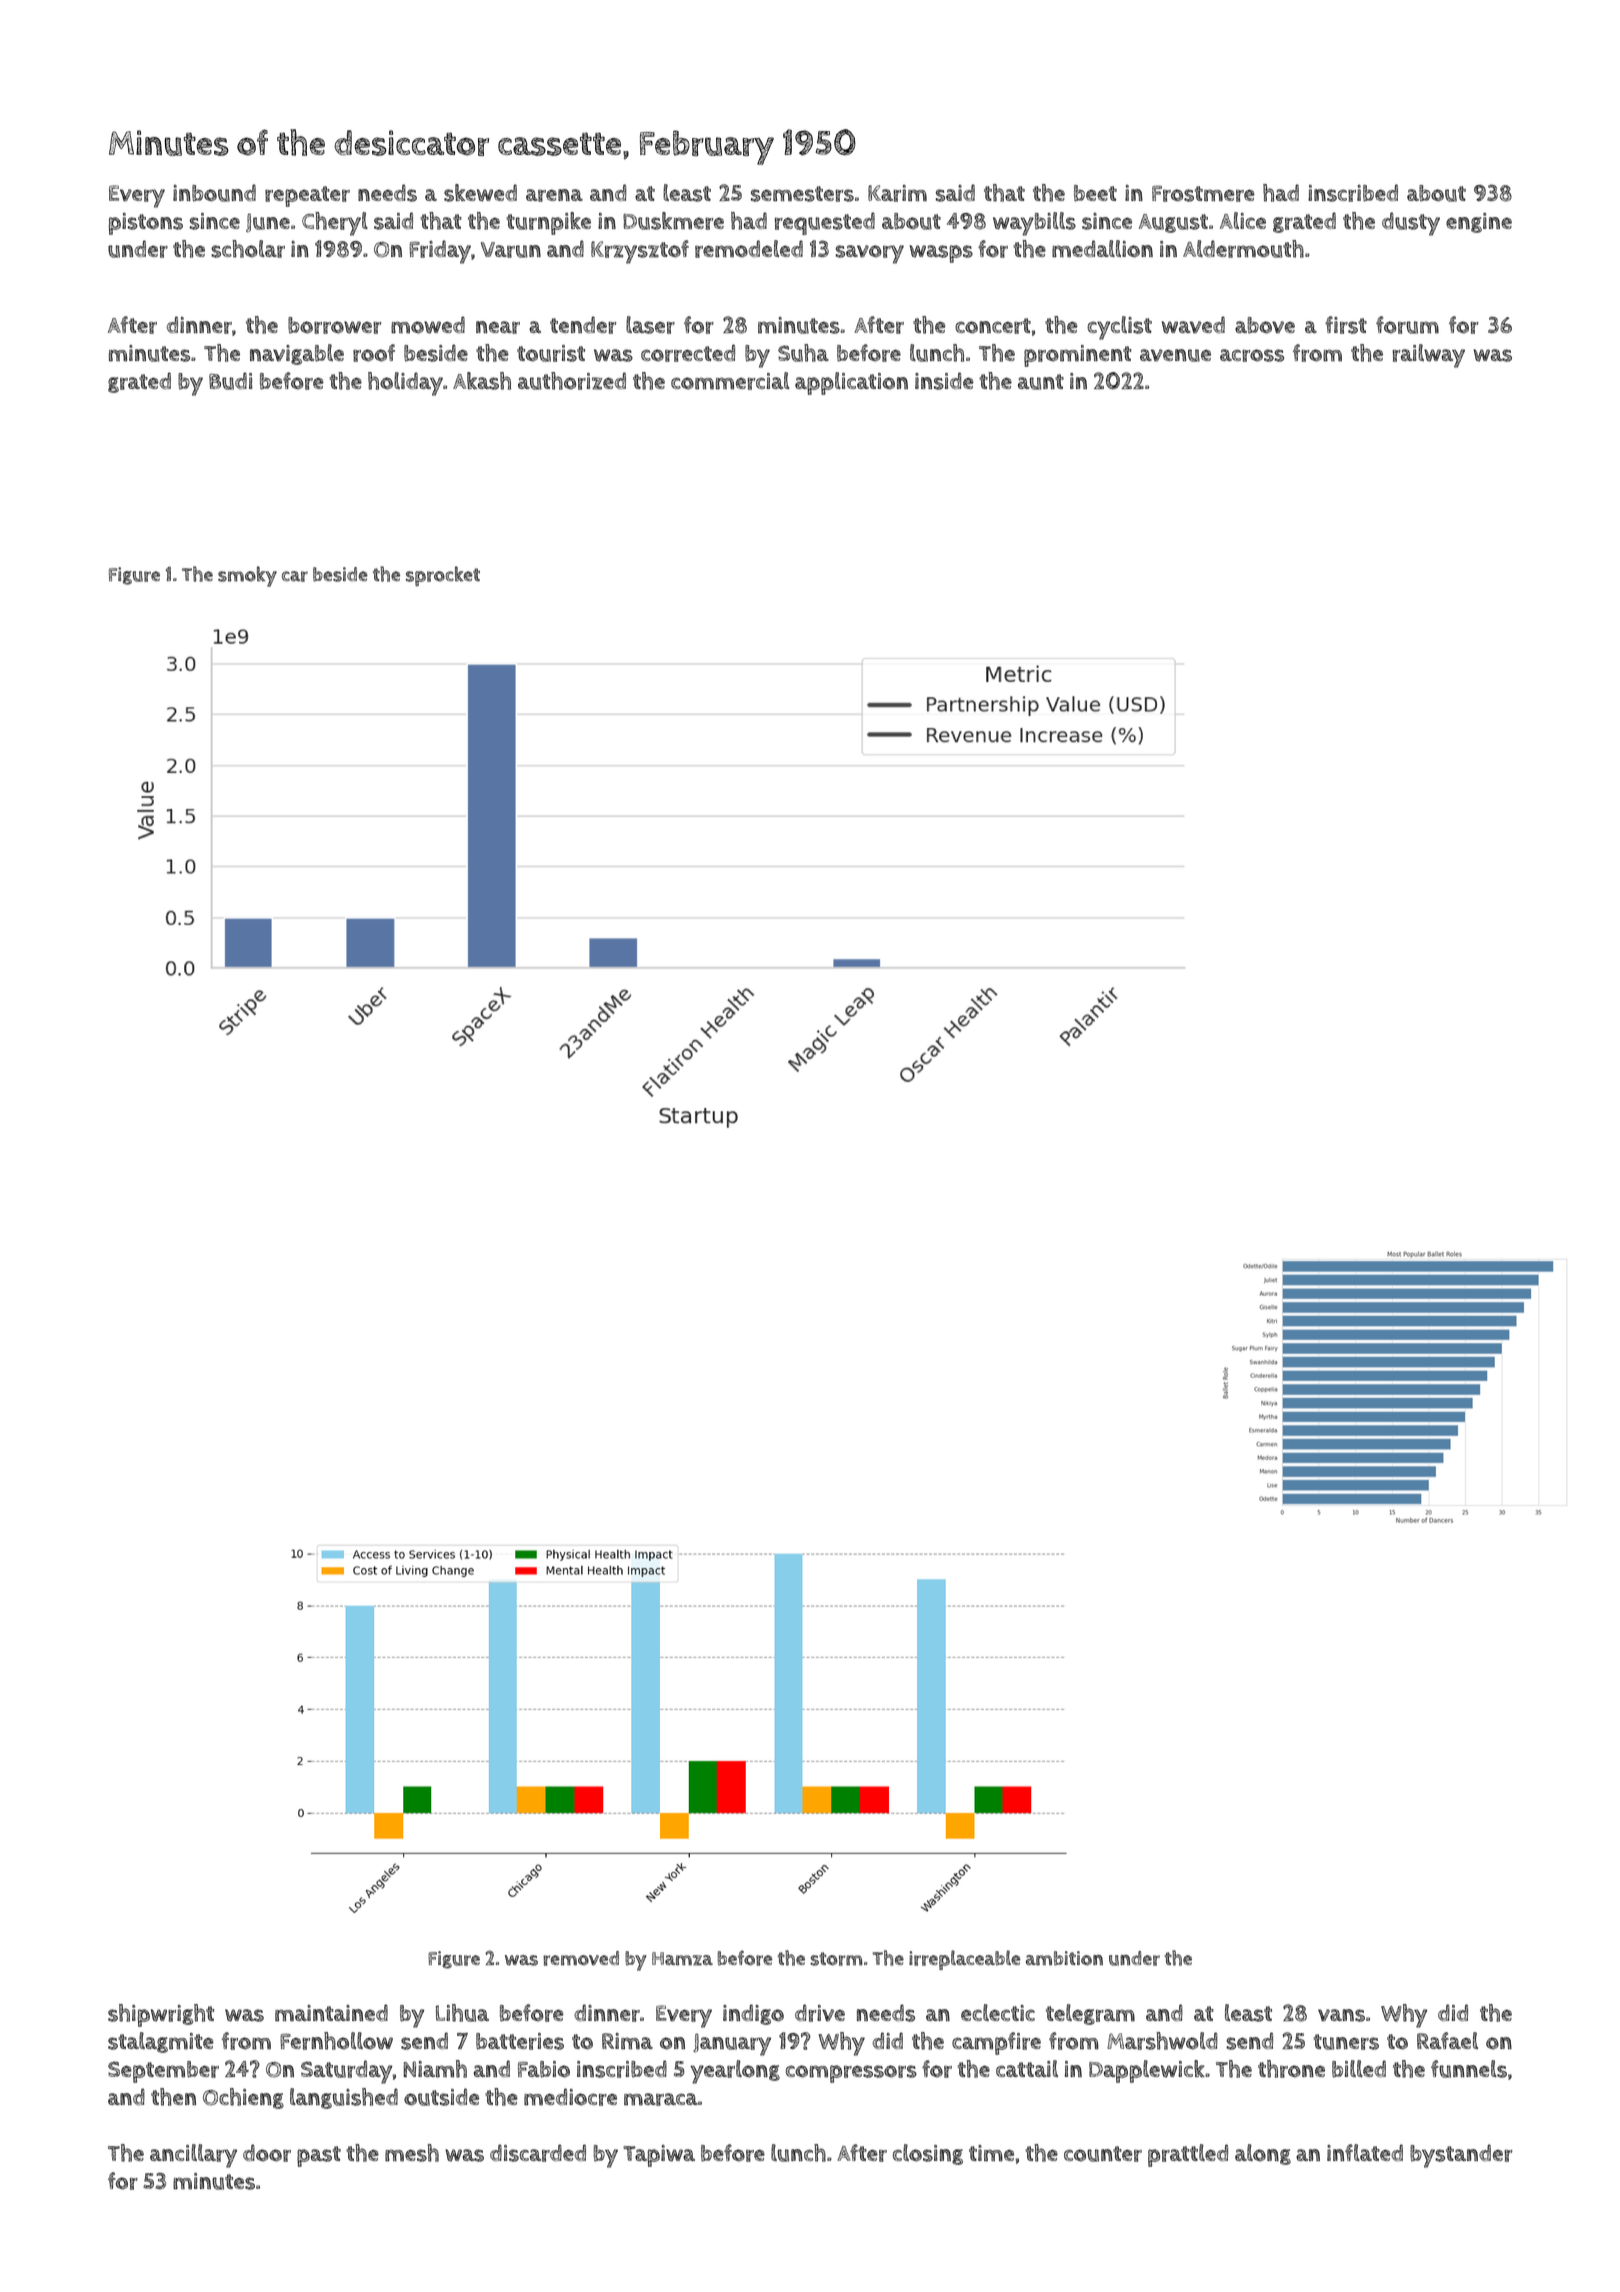 This image has width=1620, height=2292. I want to click on sprocket, so click(443, 576).
